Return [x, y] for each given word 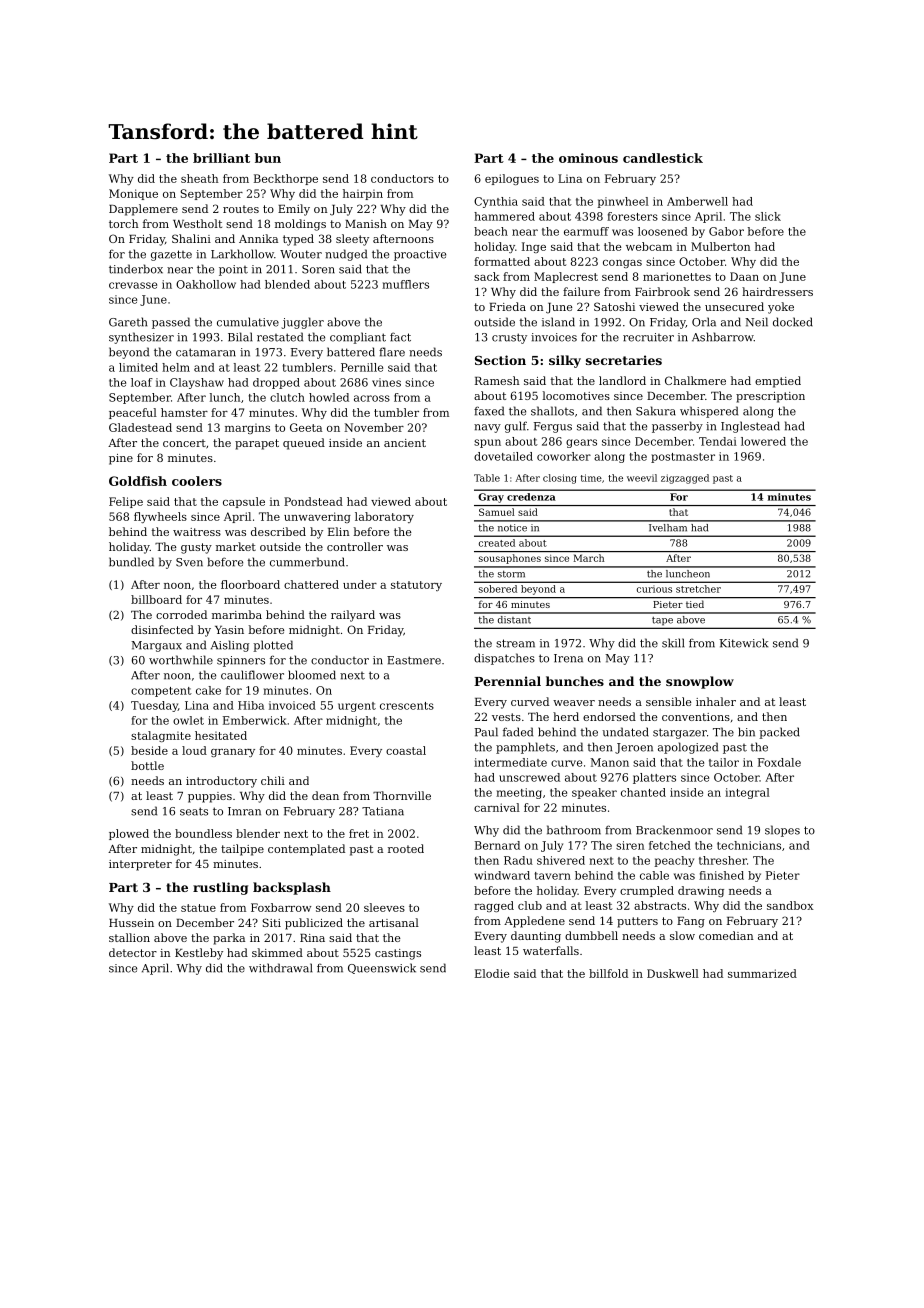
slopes [782, 831]
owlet [188, 720]
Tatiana [383, 811]
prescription [770, 397]
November [374, 427]
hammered [504, 216]
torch [124, 223]
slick [768, 216]
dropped [276, 383]
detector [133, 952]
